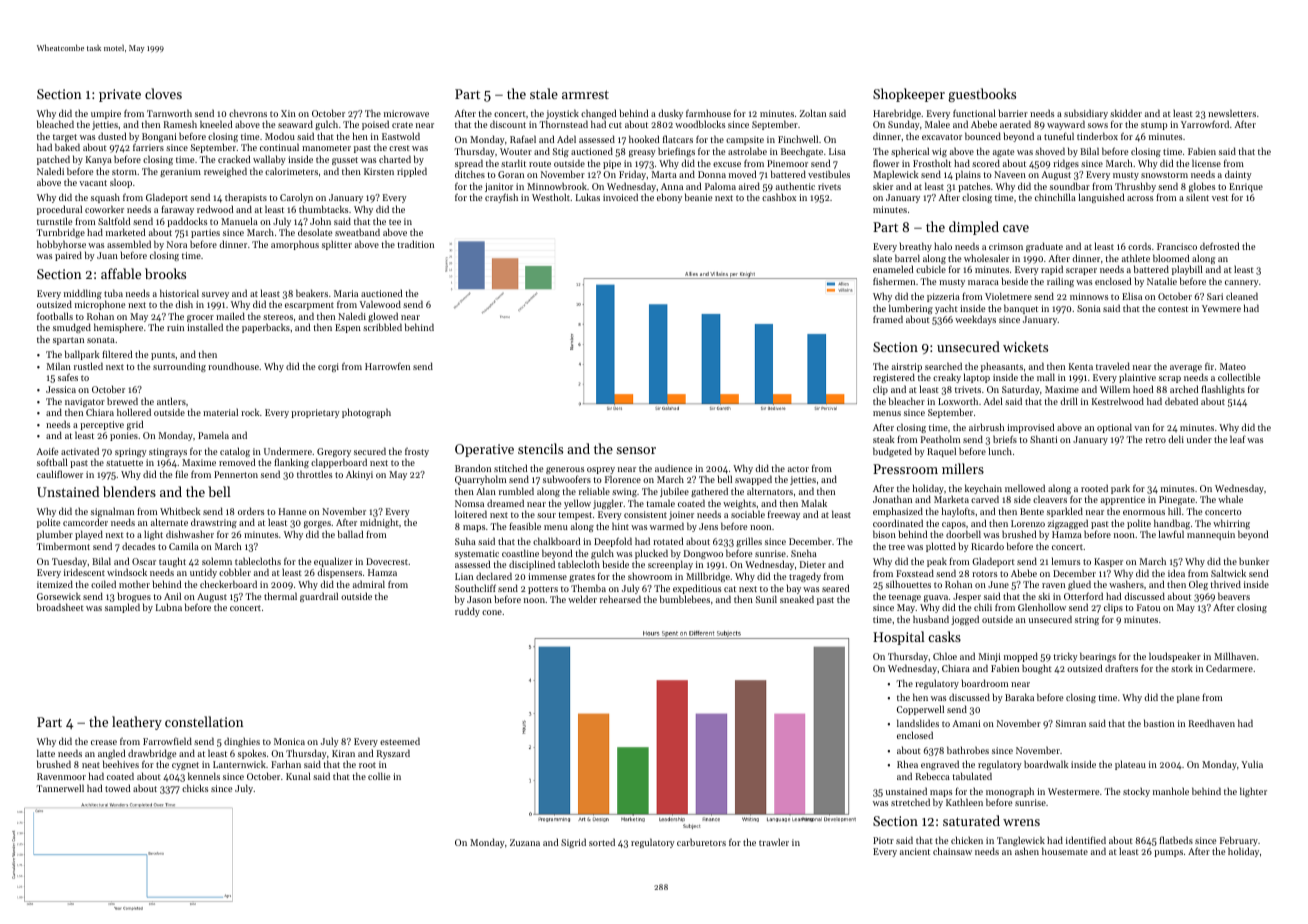  I want to click on juggler, so click(608, 504).
